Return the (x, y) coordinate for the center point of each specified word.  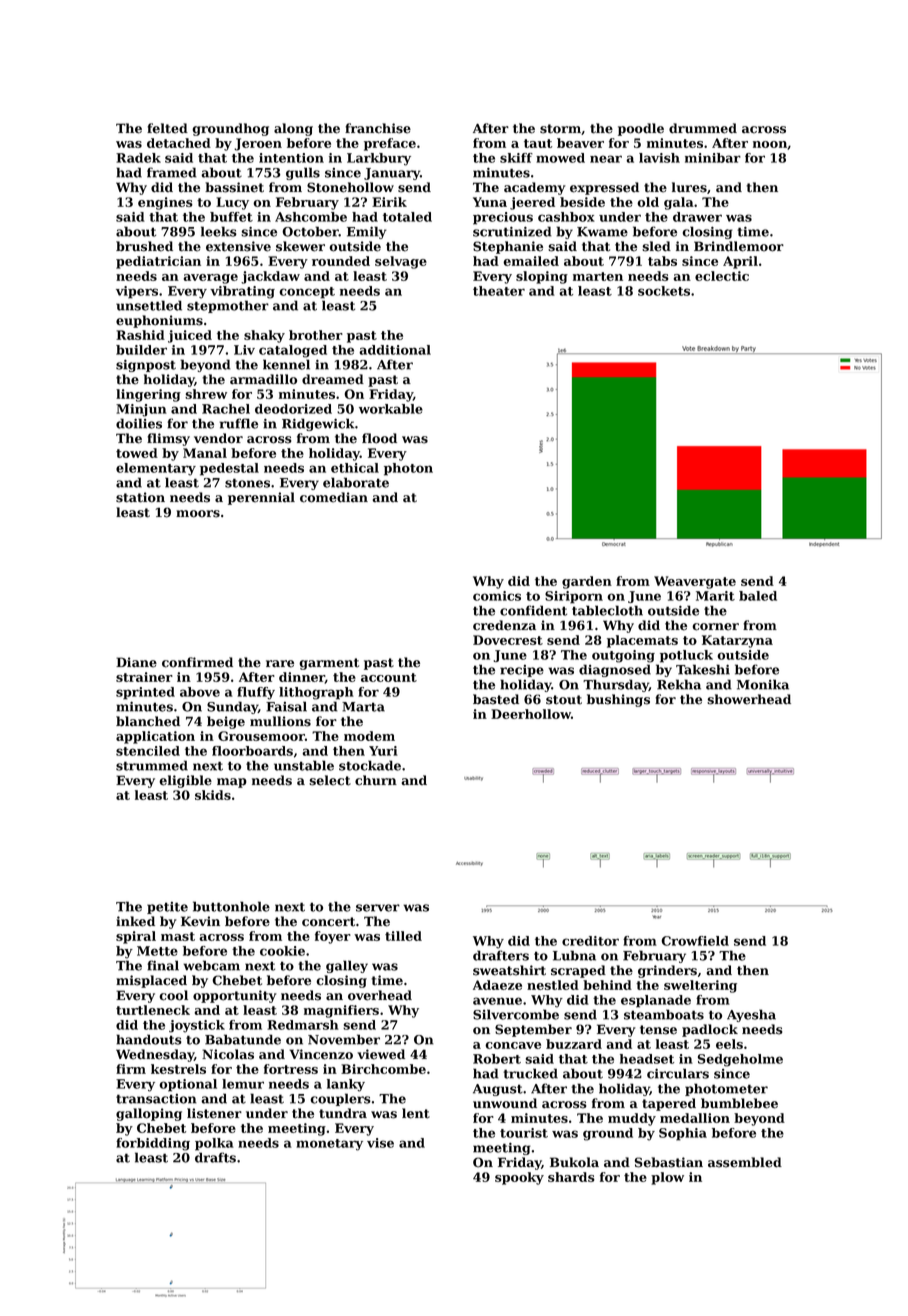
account (389, 677)
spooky (519, 1178)
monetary (329, 1145)
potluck (686, 656)
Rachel (226, 409)
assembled (745, 1162)
